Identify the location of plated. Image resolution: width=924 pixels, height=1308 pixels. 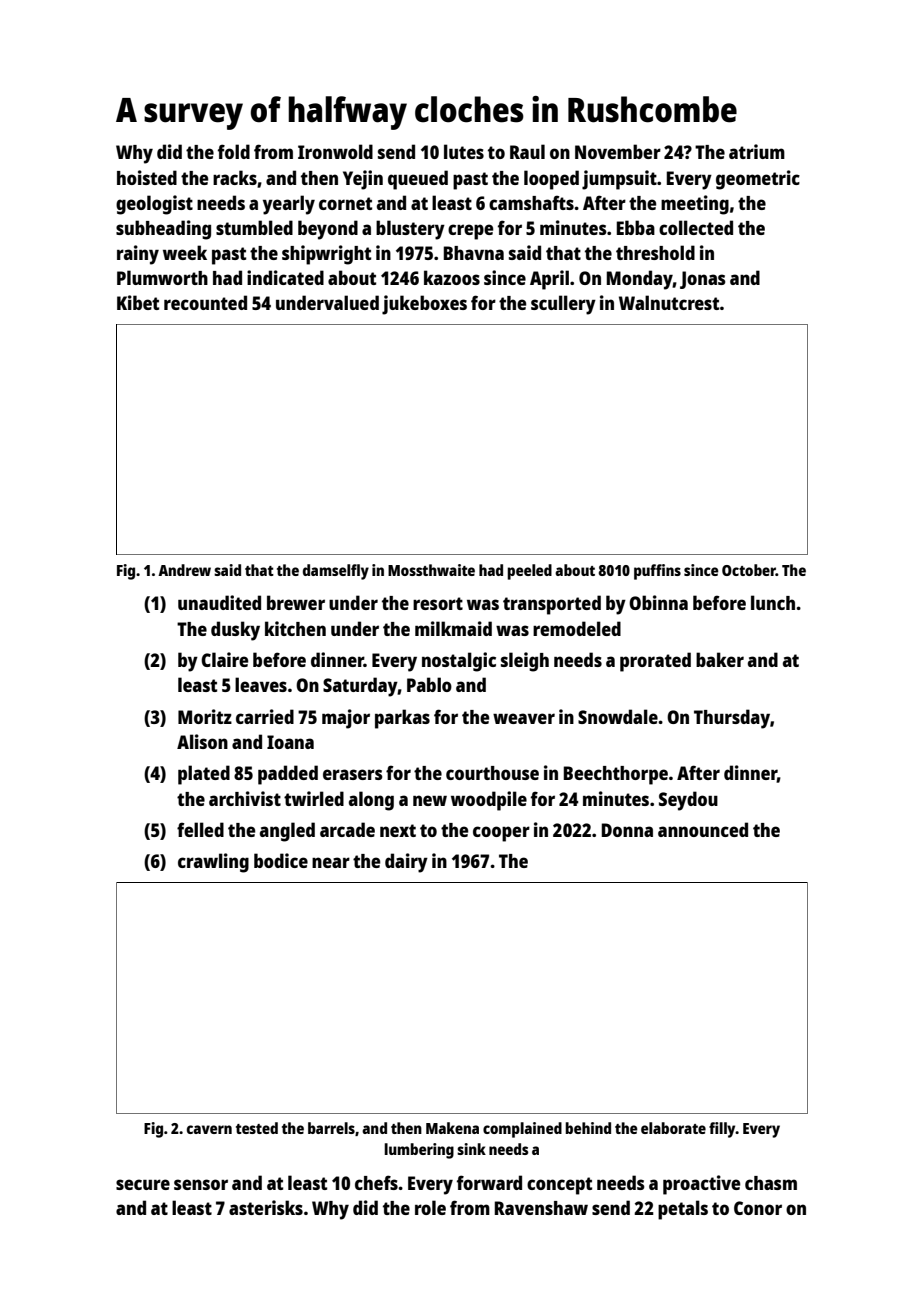
(204, 775).
